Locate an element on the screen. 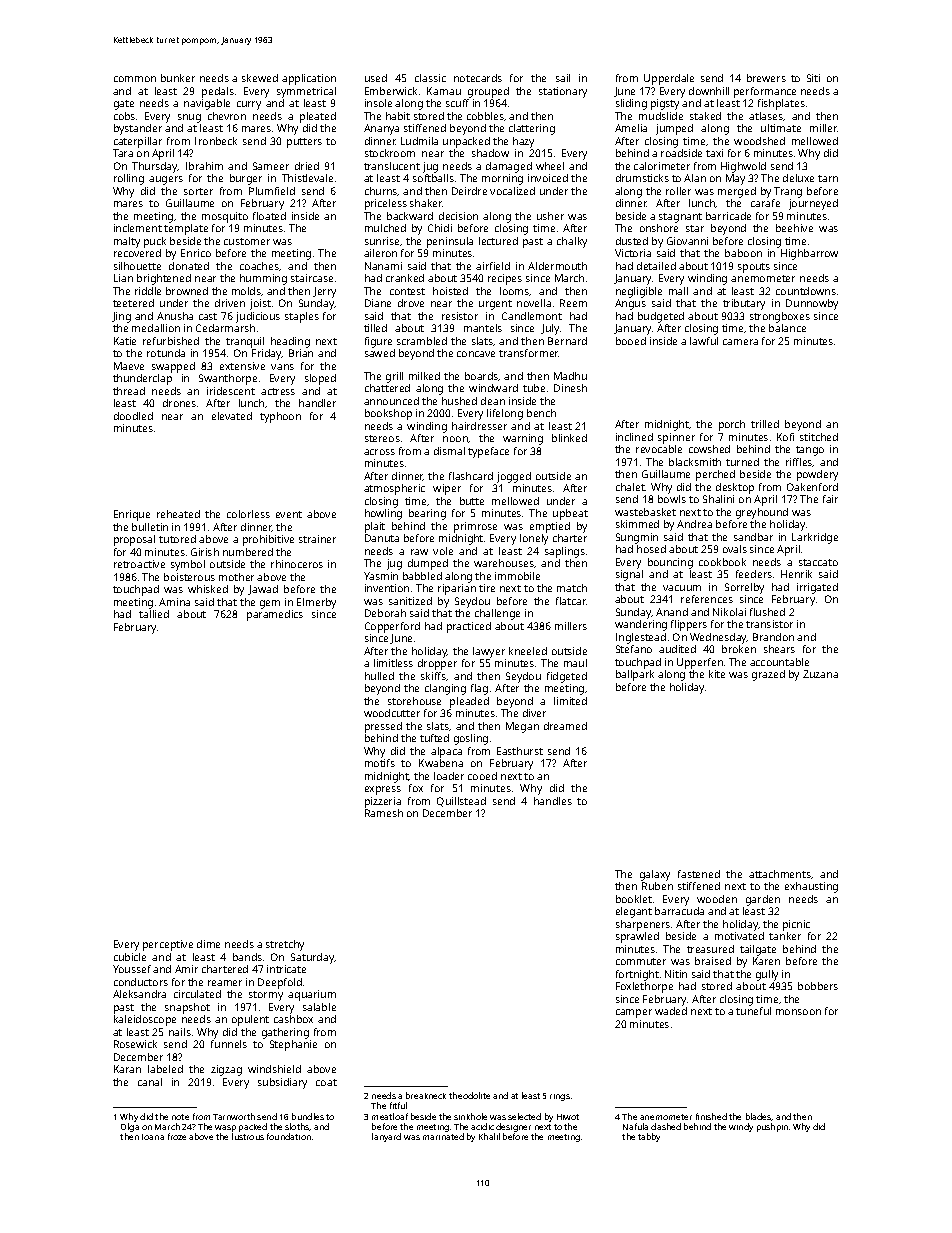 The width and height of the screenshot is (952, 1233). plait is located at coordinates (375, 527).
